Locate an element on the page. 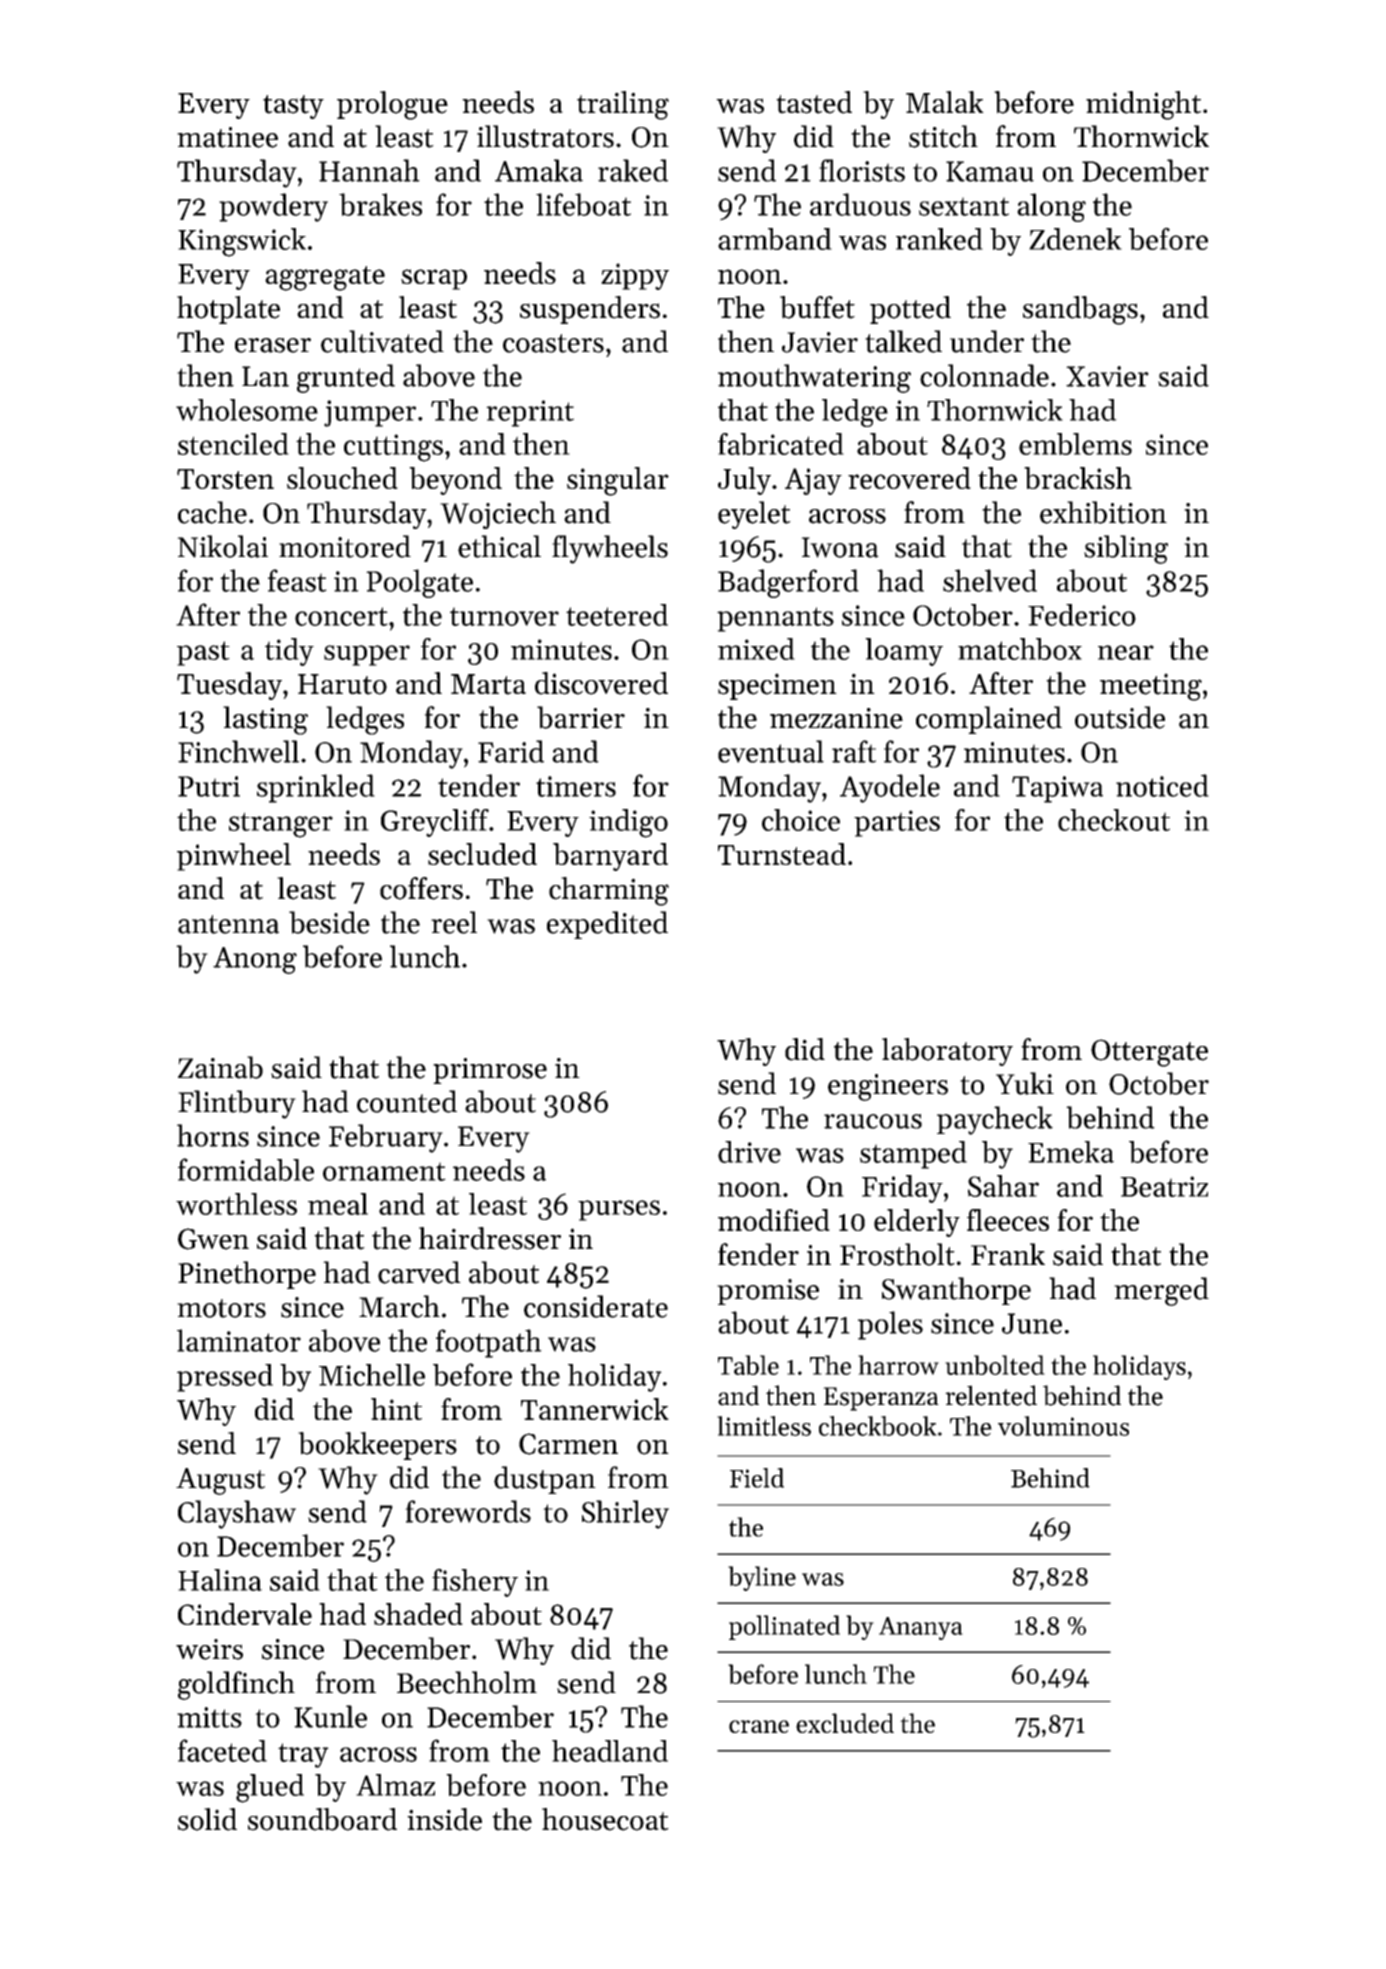  laboratory is located at coordinates (947, 1052).
